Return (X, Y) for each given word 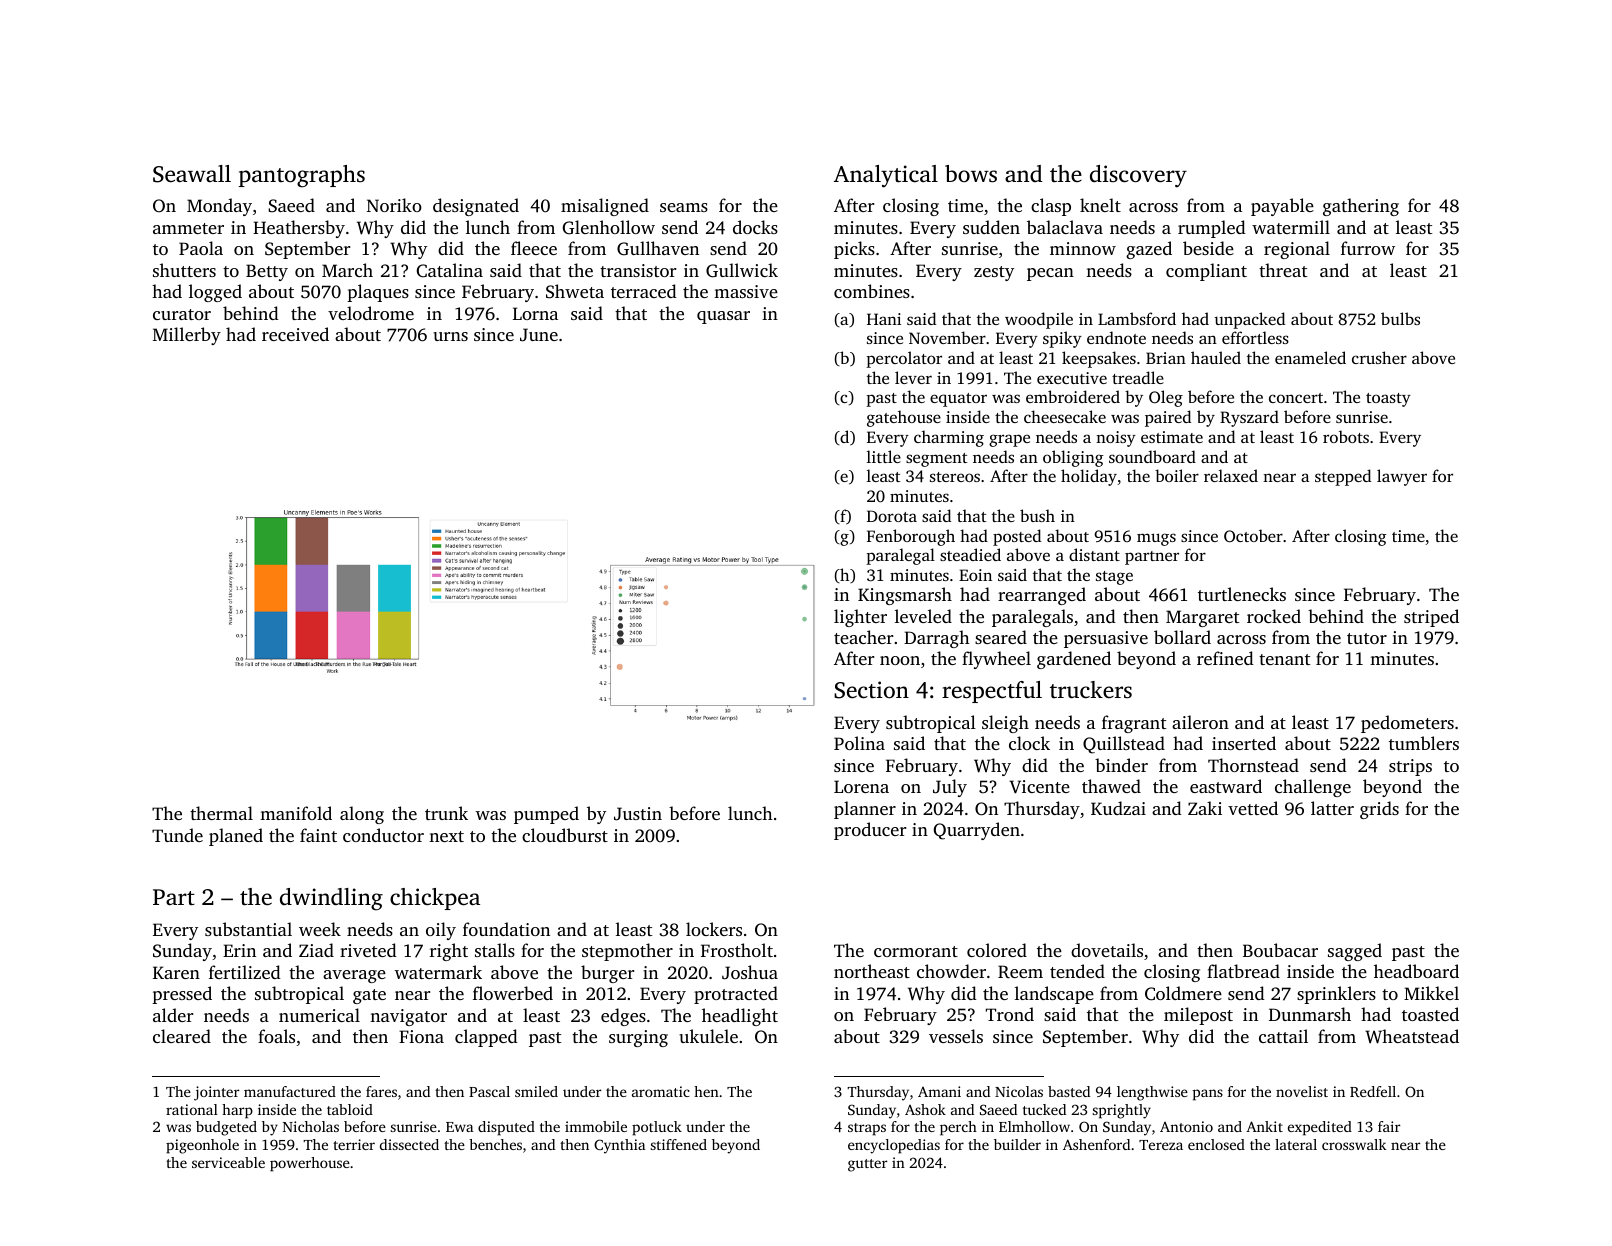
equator (958, 400)
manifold (296, 813)
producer (870, 831)
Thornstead (1253, 765)
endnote (1116, 337)
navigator (408, 1017)
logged (215, 293)
